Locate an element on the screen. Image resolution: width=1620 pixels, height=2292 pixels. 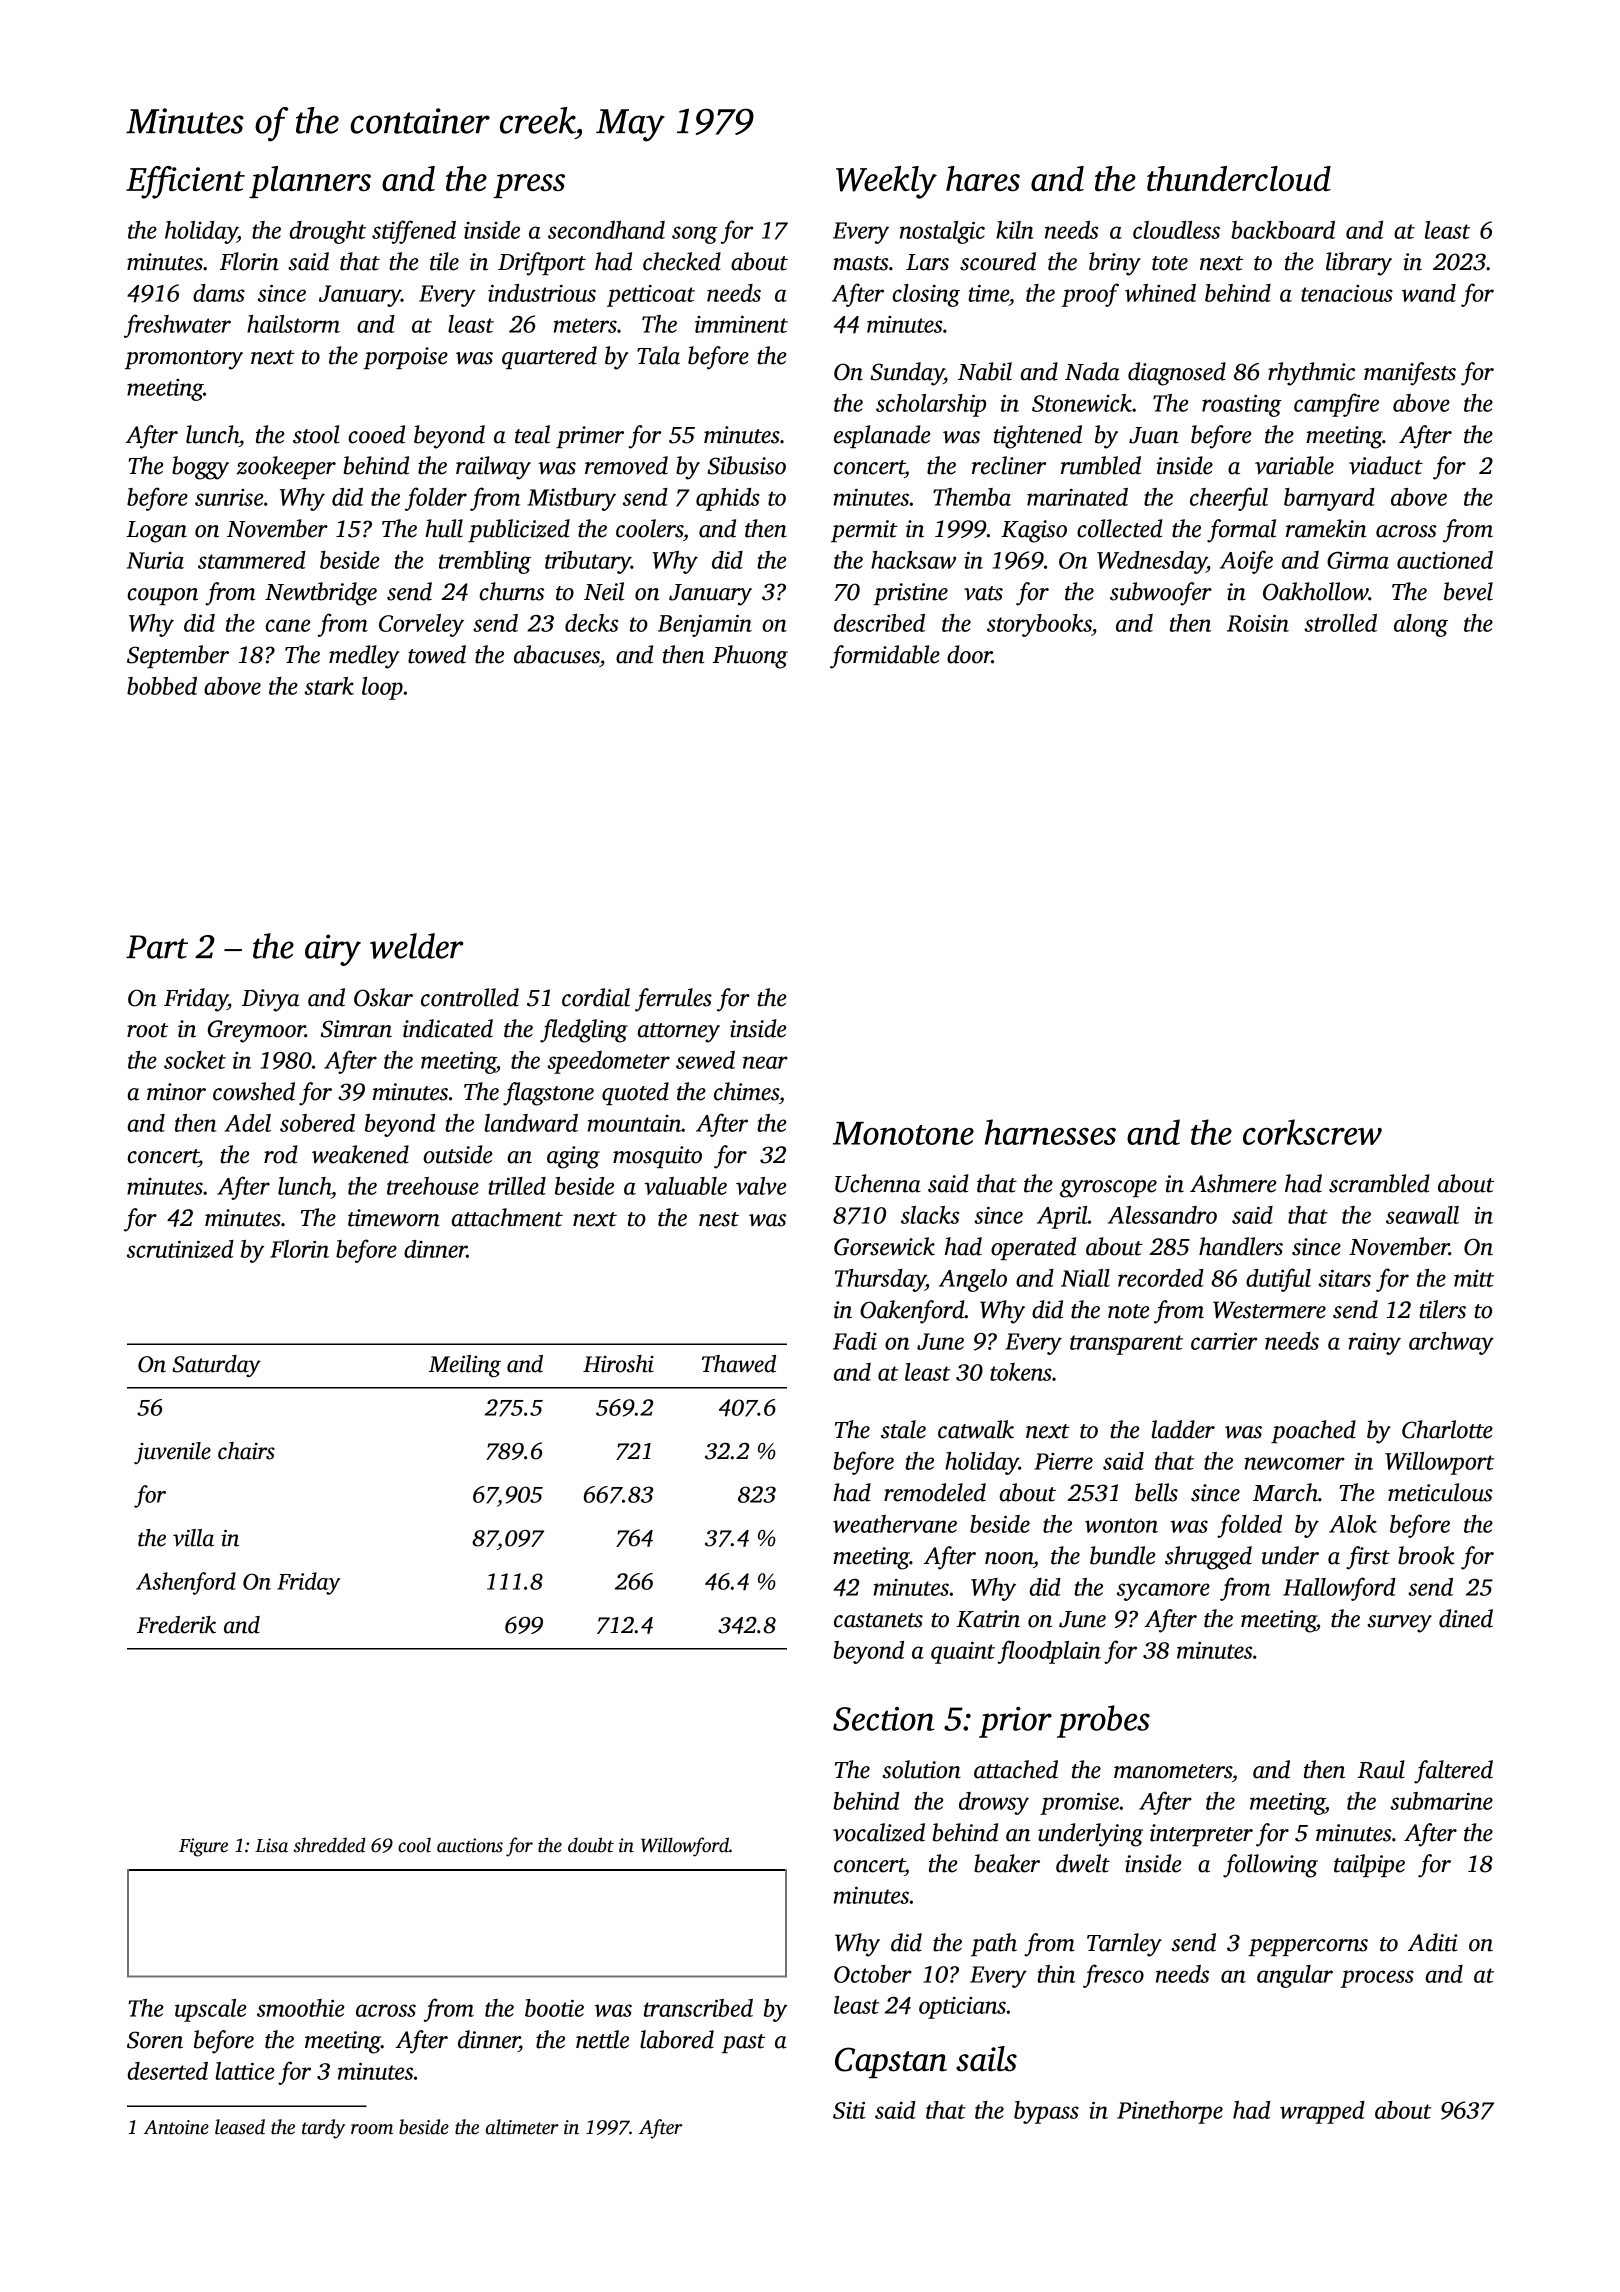
faltered is located at coordinates (1453, 1772).
